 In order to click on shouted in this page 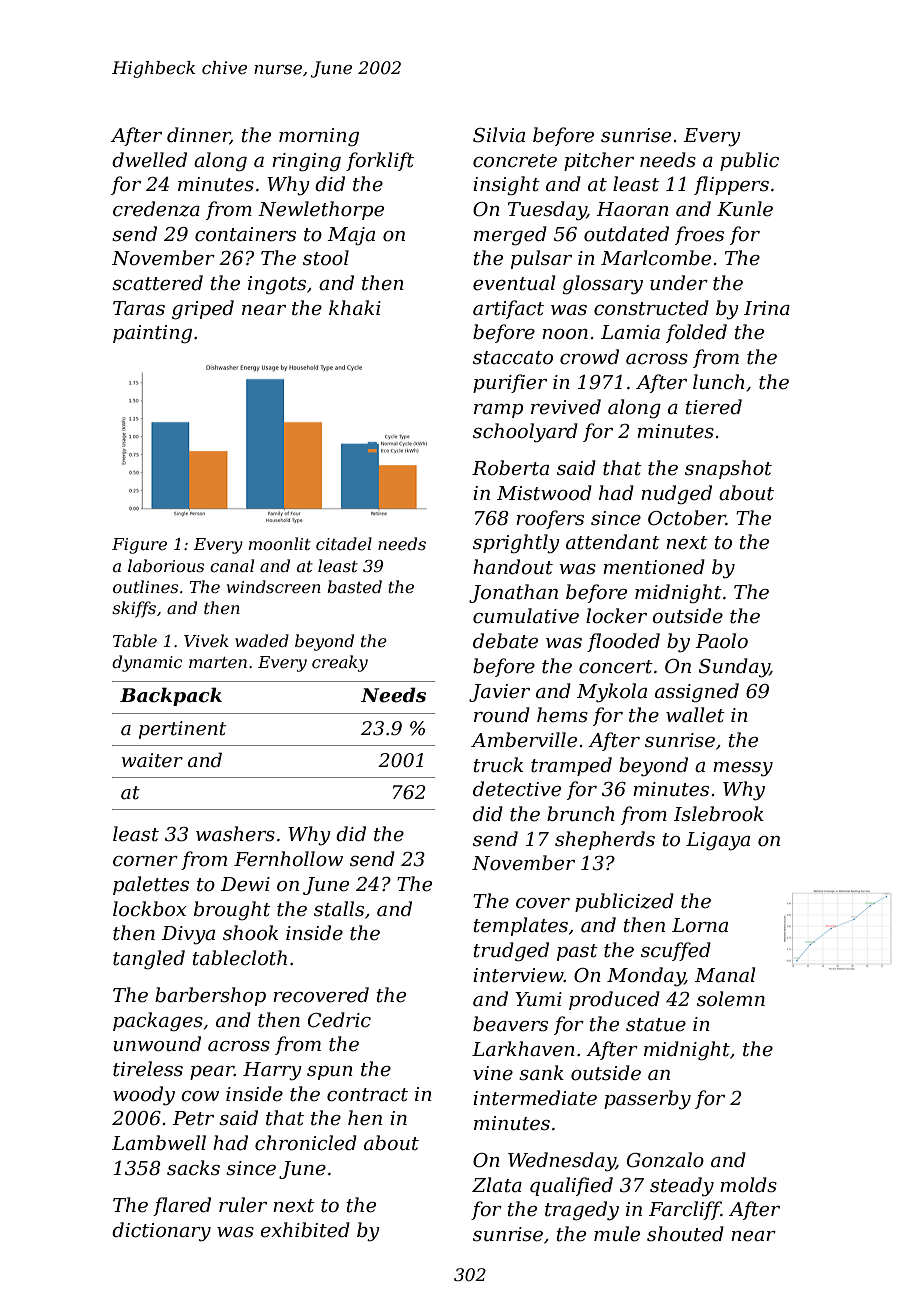, I will do `click(685, 1234)`.
